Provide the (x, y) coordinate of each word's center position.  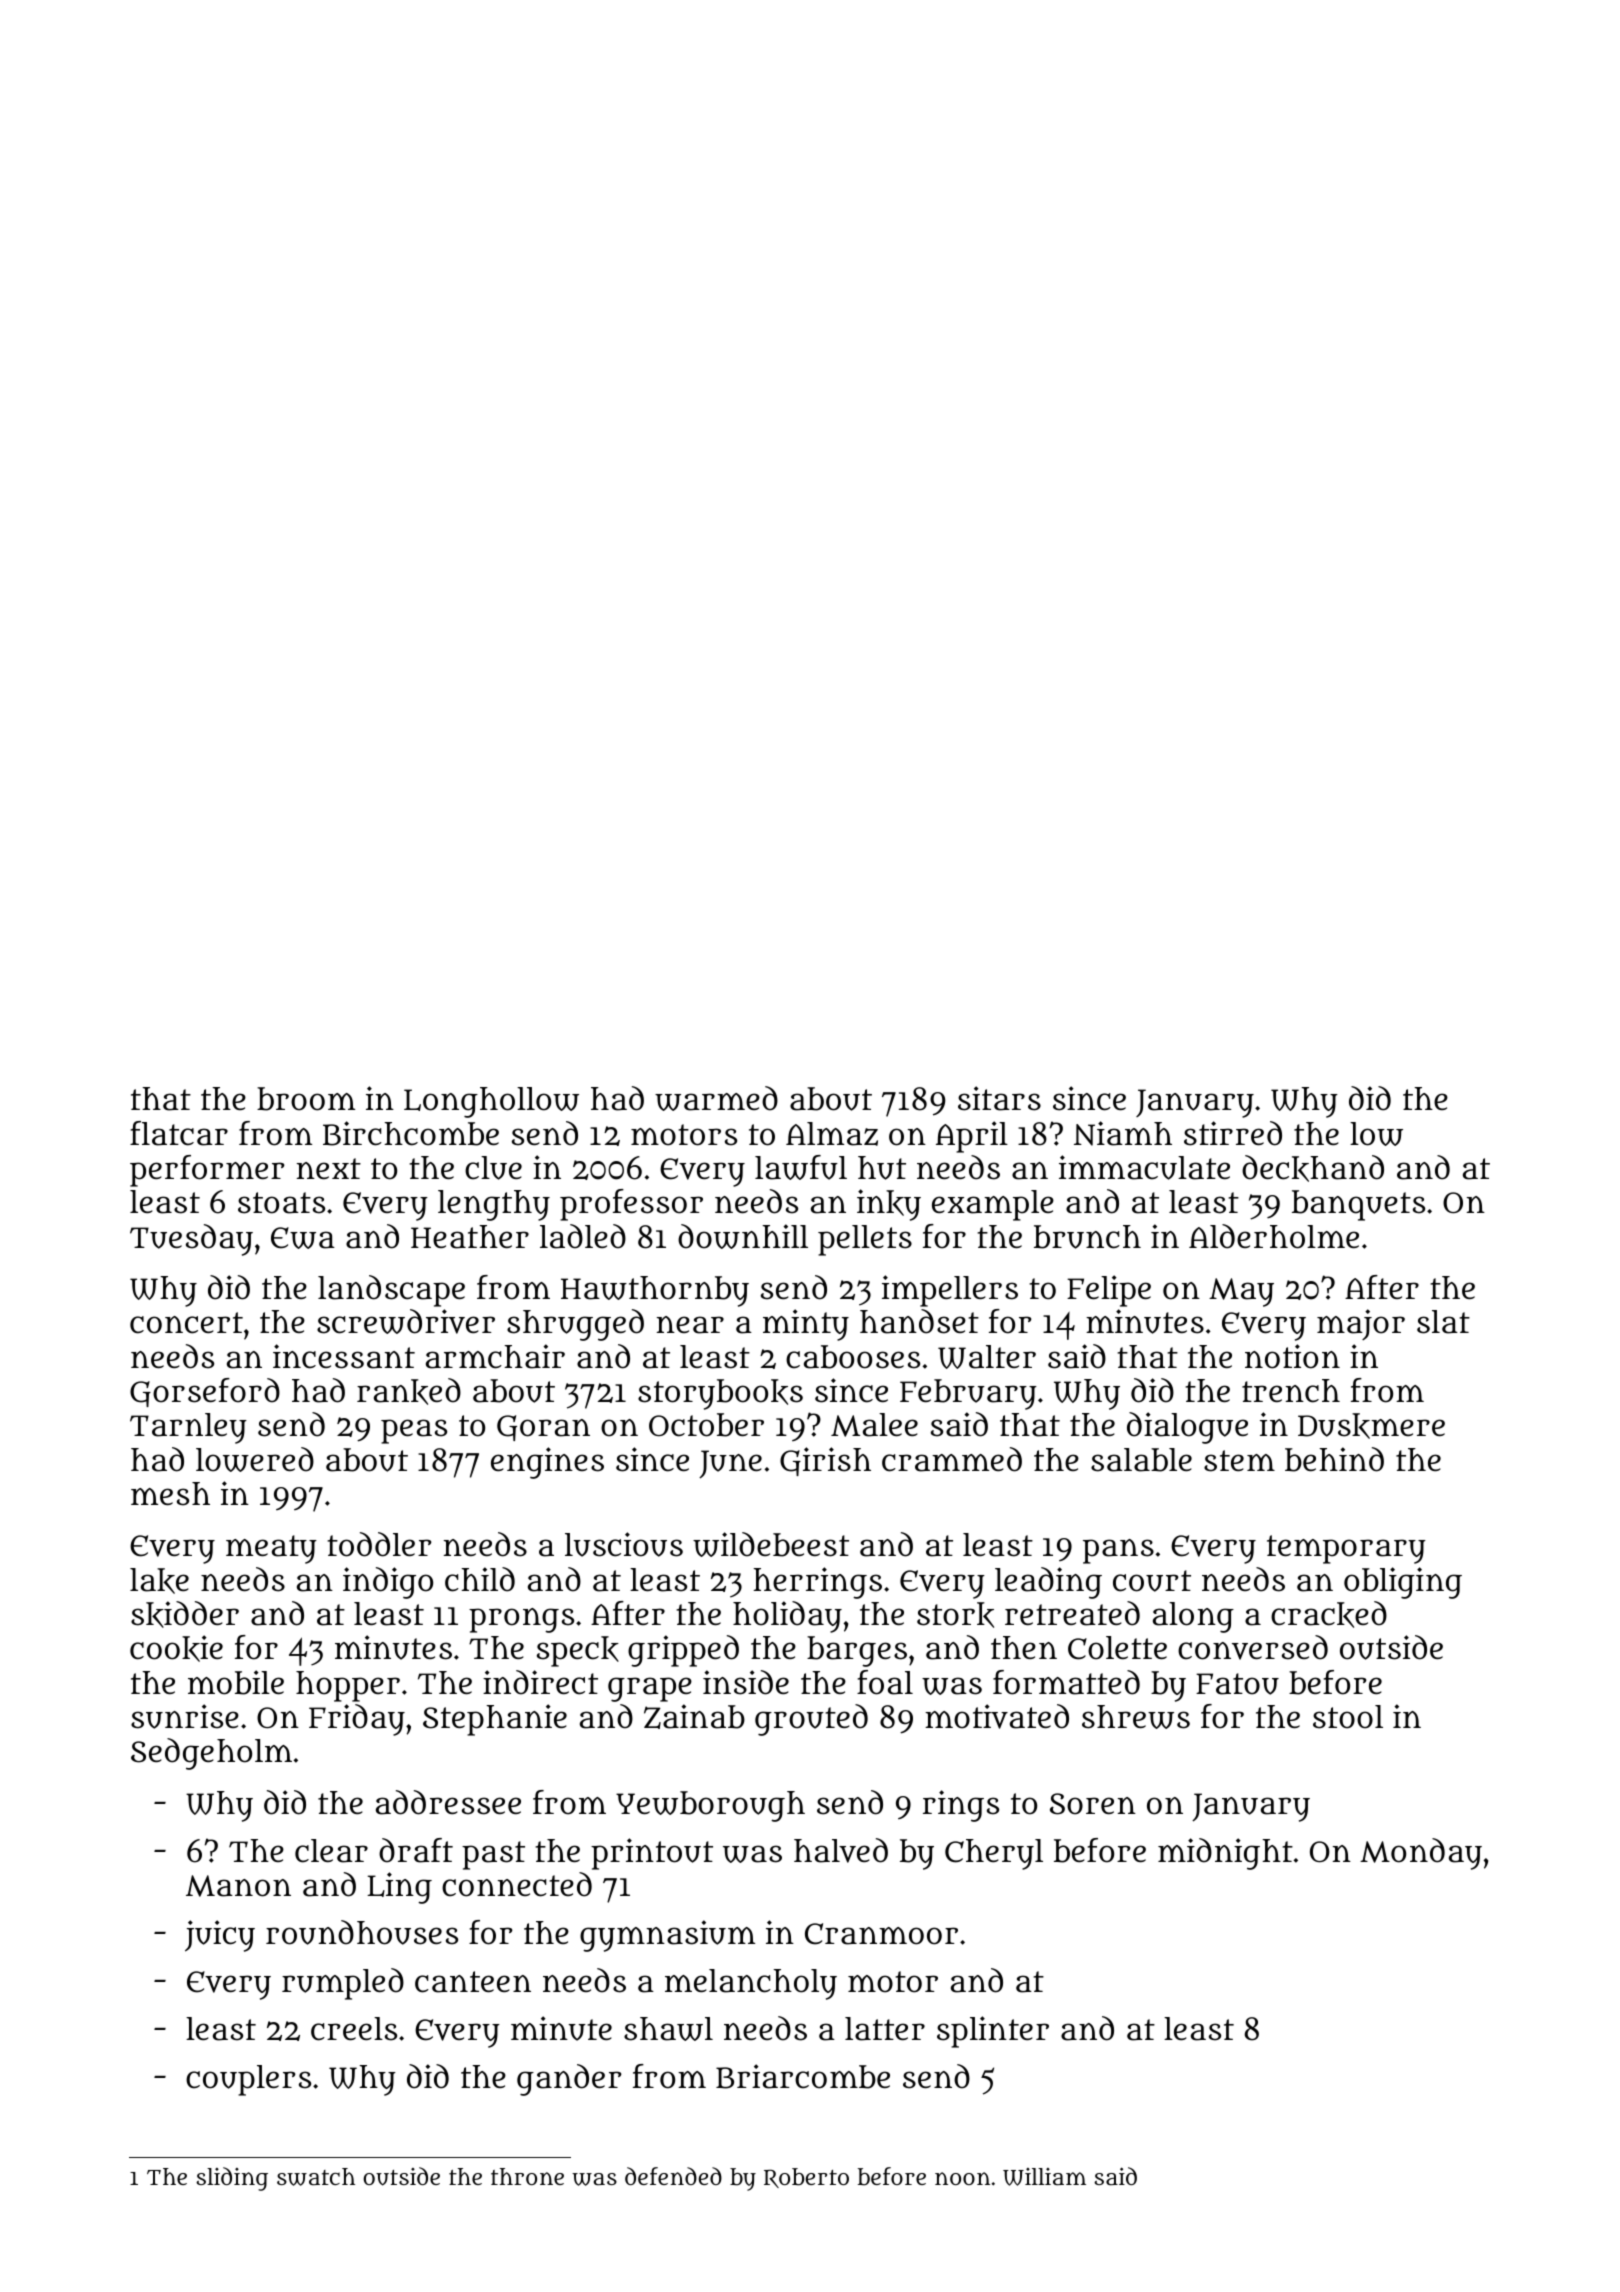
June (730, 1464)
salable (1141, 1460)
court (1152, 1581)
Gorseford (205, 1392)
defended (673, 2176)
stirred (1233, 1133)
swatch (316, 2177)
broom (306, 1099)
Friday (357, 1720)
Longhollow (491, 1102)
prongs (521, 1620)
